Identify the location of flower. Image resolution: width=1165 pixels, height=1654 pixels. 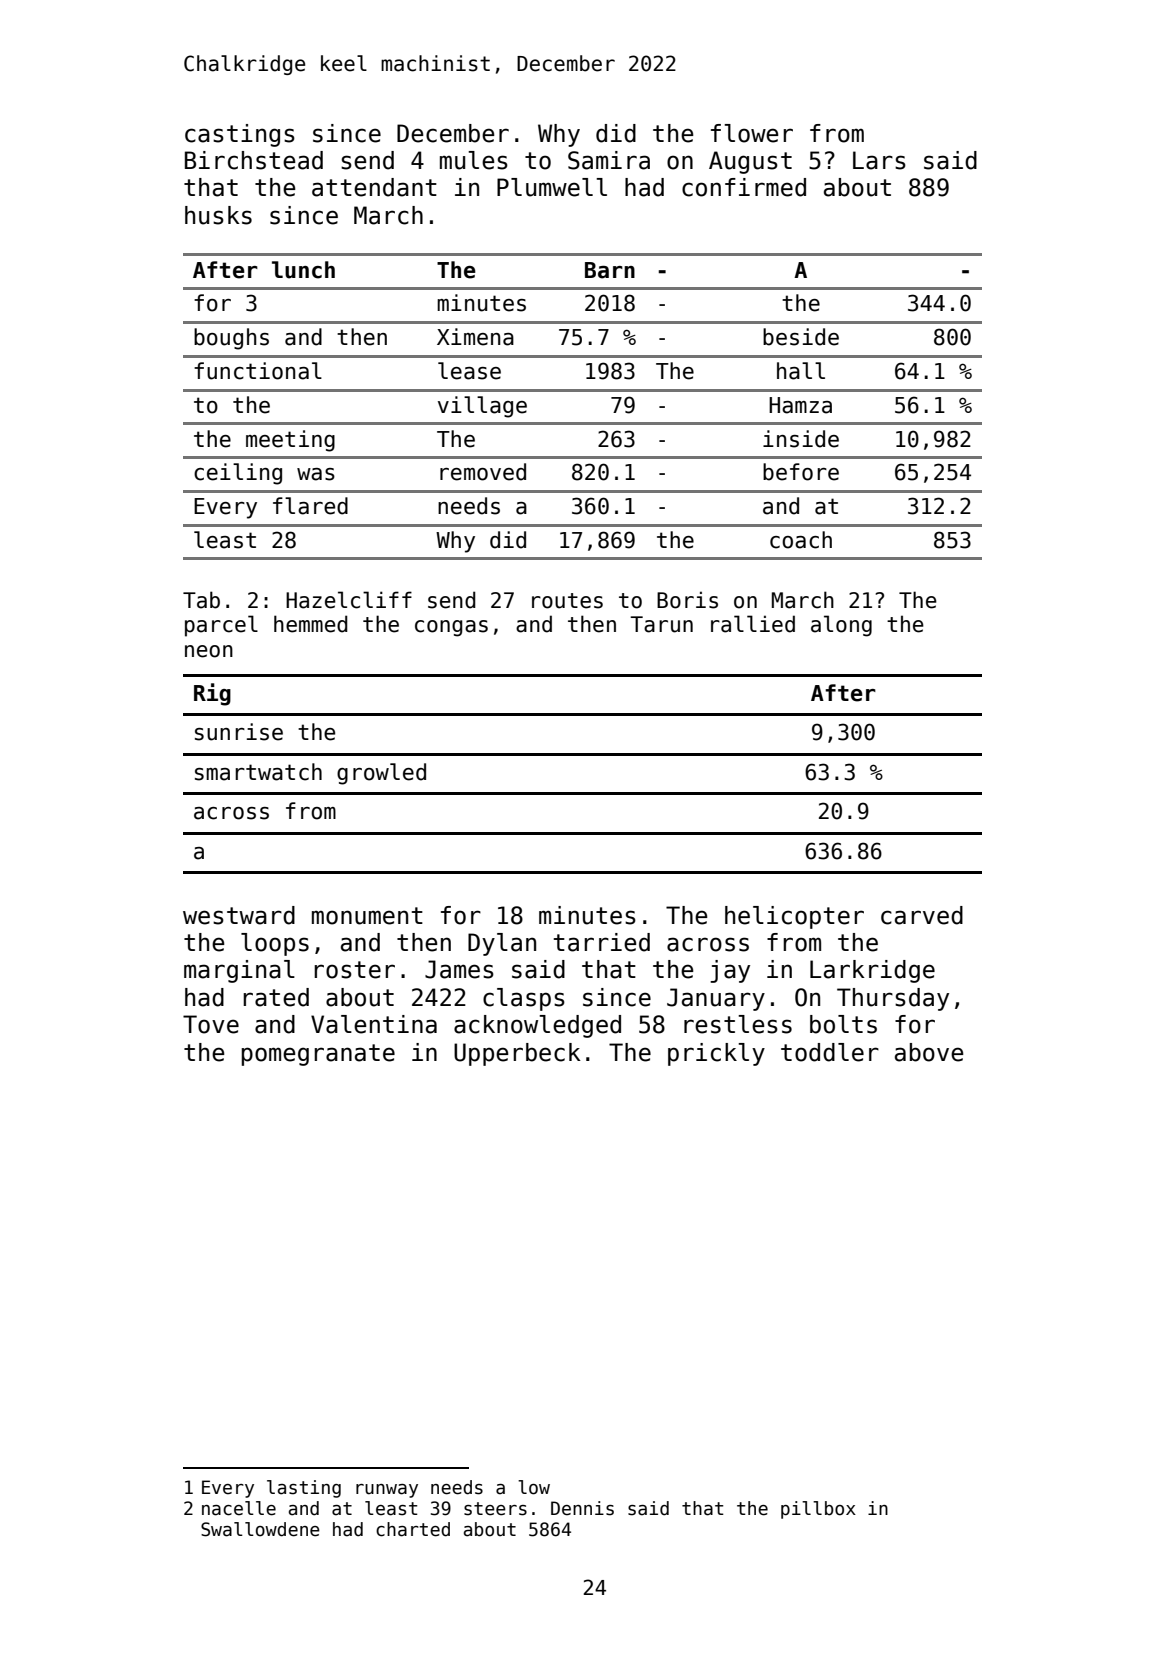
(752, 133).
